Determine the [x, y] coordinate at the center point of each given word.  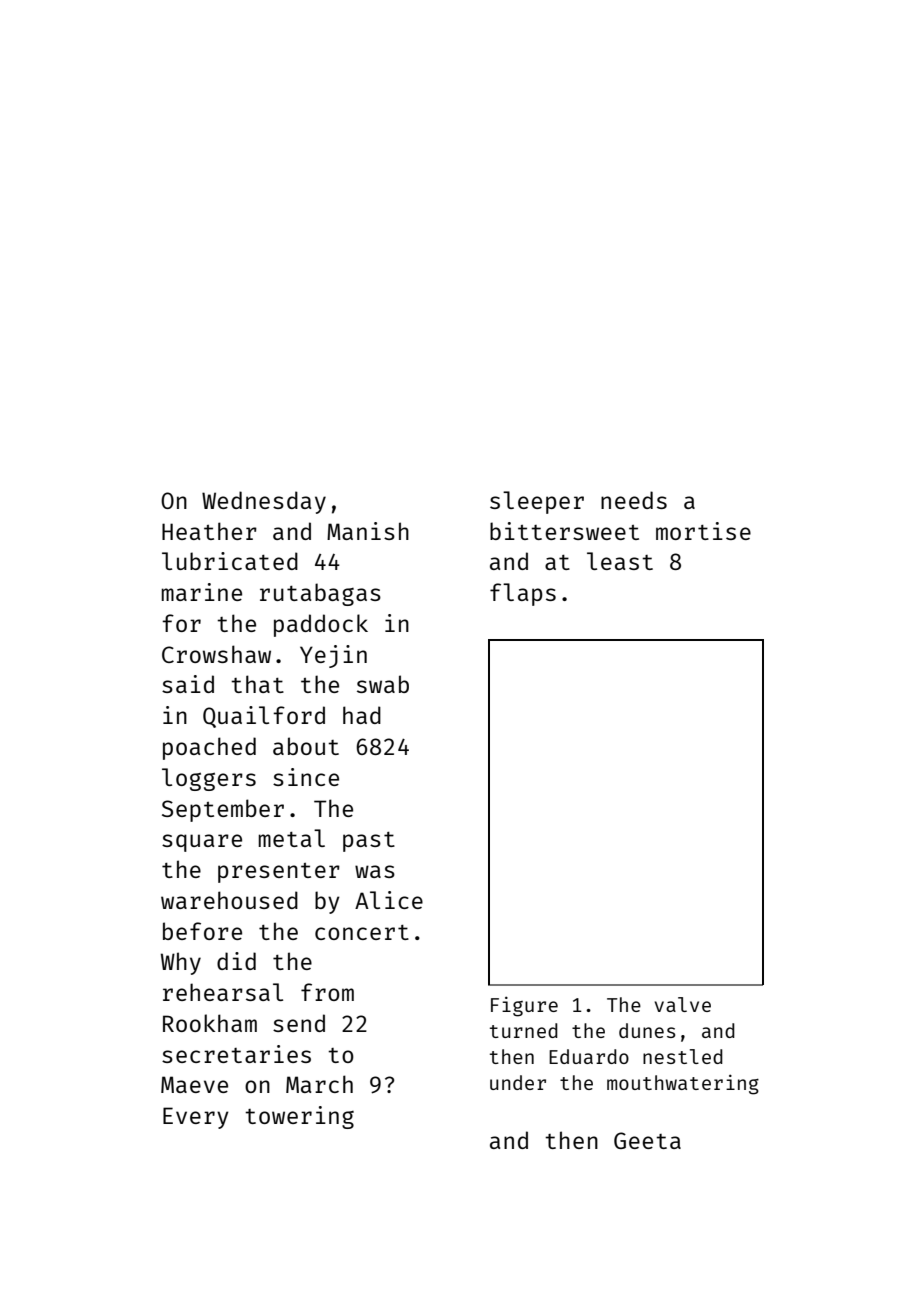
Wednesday [264, 502]
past [369, 842]
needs [634, 500]
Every [196, 1118]
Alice [389, 900]
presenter [279, 873]
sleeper [537, 502]
